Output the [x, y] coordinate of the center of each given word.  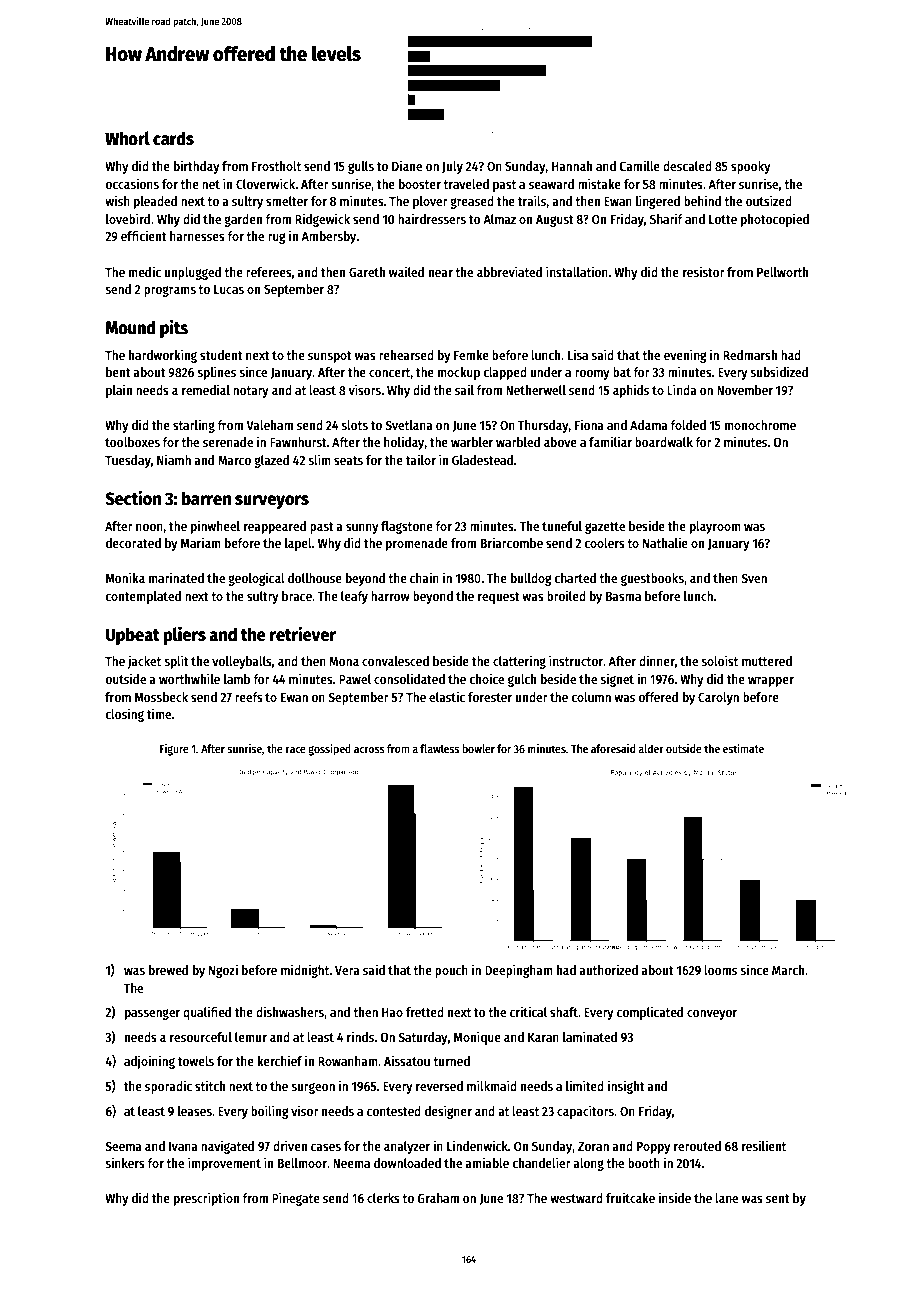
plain [119, 391]
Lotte [723, 219]
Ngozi [223, 971]
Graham [438, 1198]
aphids [631, 391]
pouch [451, 971]
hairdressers [432, 218]
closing [124, 715]
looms [720, 970]
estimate [743, 748]
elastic [447, 696]
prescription [206, 1199]
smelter [287, 201]
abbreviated [509, 271]
